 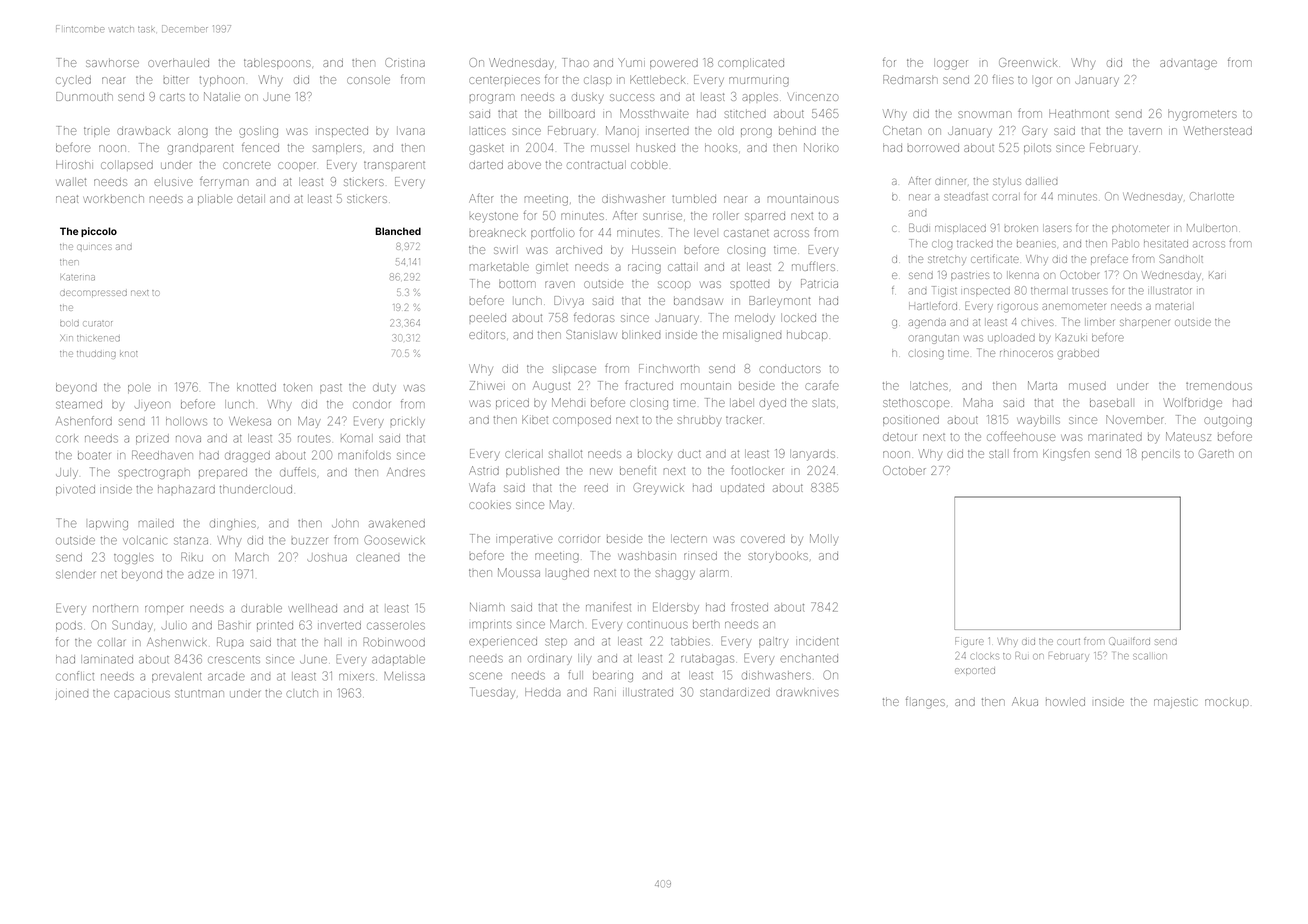 I want to click on pole, so click(x=139, y=388).
